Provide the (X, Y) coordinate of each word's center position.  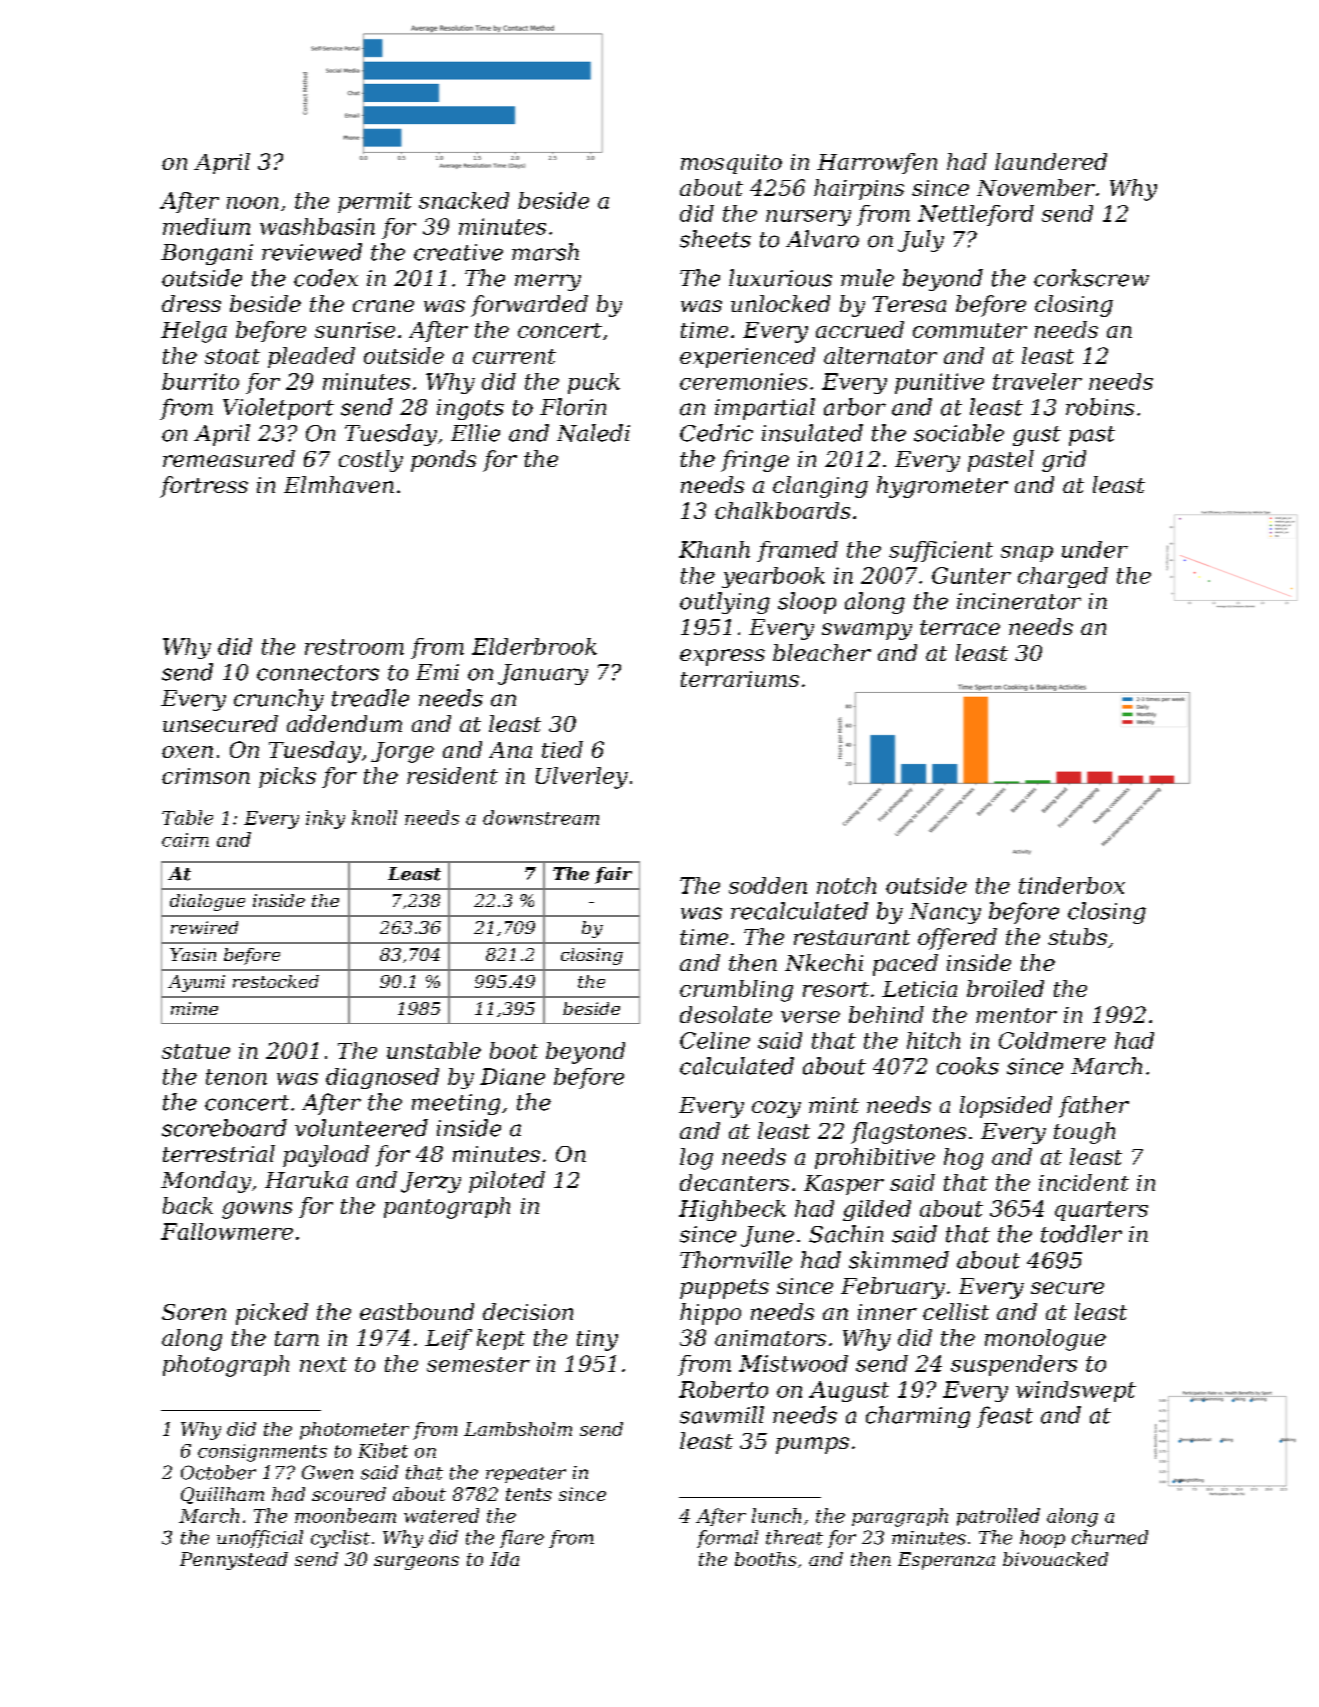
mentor (1016, 1015)
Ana (510, 750)
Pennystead (234, 1561)
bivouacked (1055, 1559)
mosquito (731, 164)
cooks (968, 1066)
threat (794, 1537)
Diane (512, 1076)
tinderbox (1072, 885)
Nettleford (976, 215)
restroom (354, 647)
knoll (374, 817)
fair (613, 875)
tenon (236, 1077)
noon (252, 203)
